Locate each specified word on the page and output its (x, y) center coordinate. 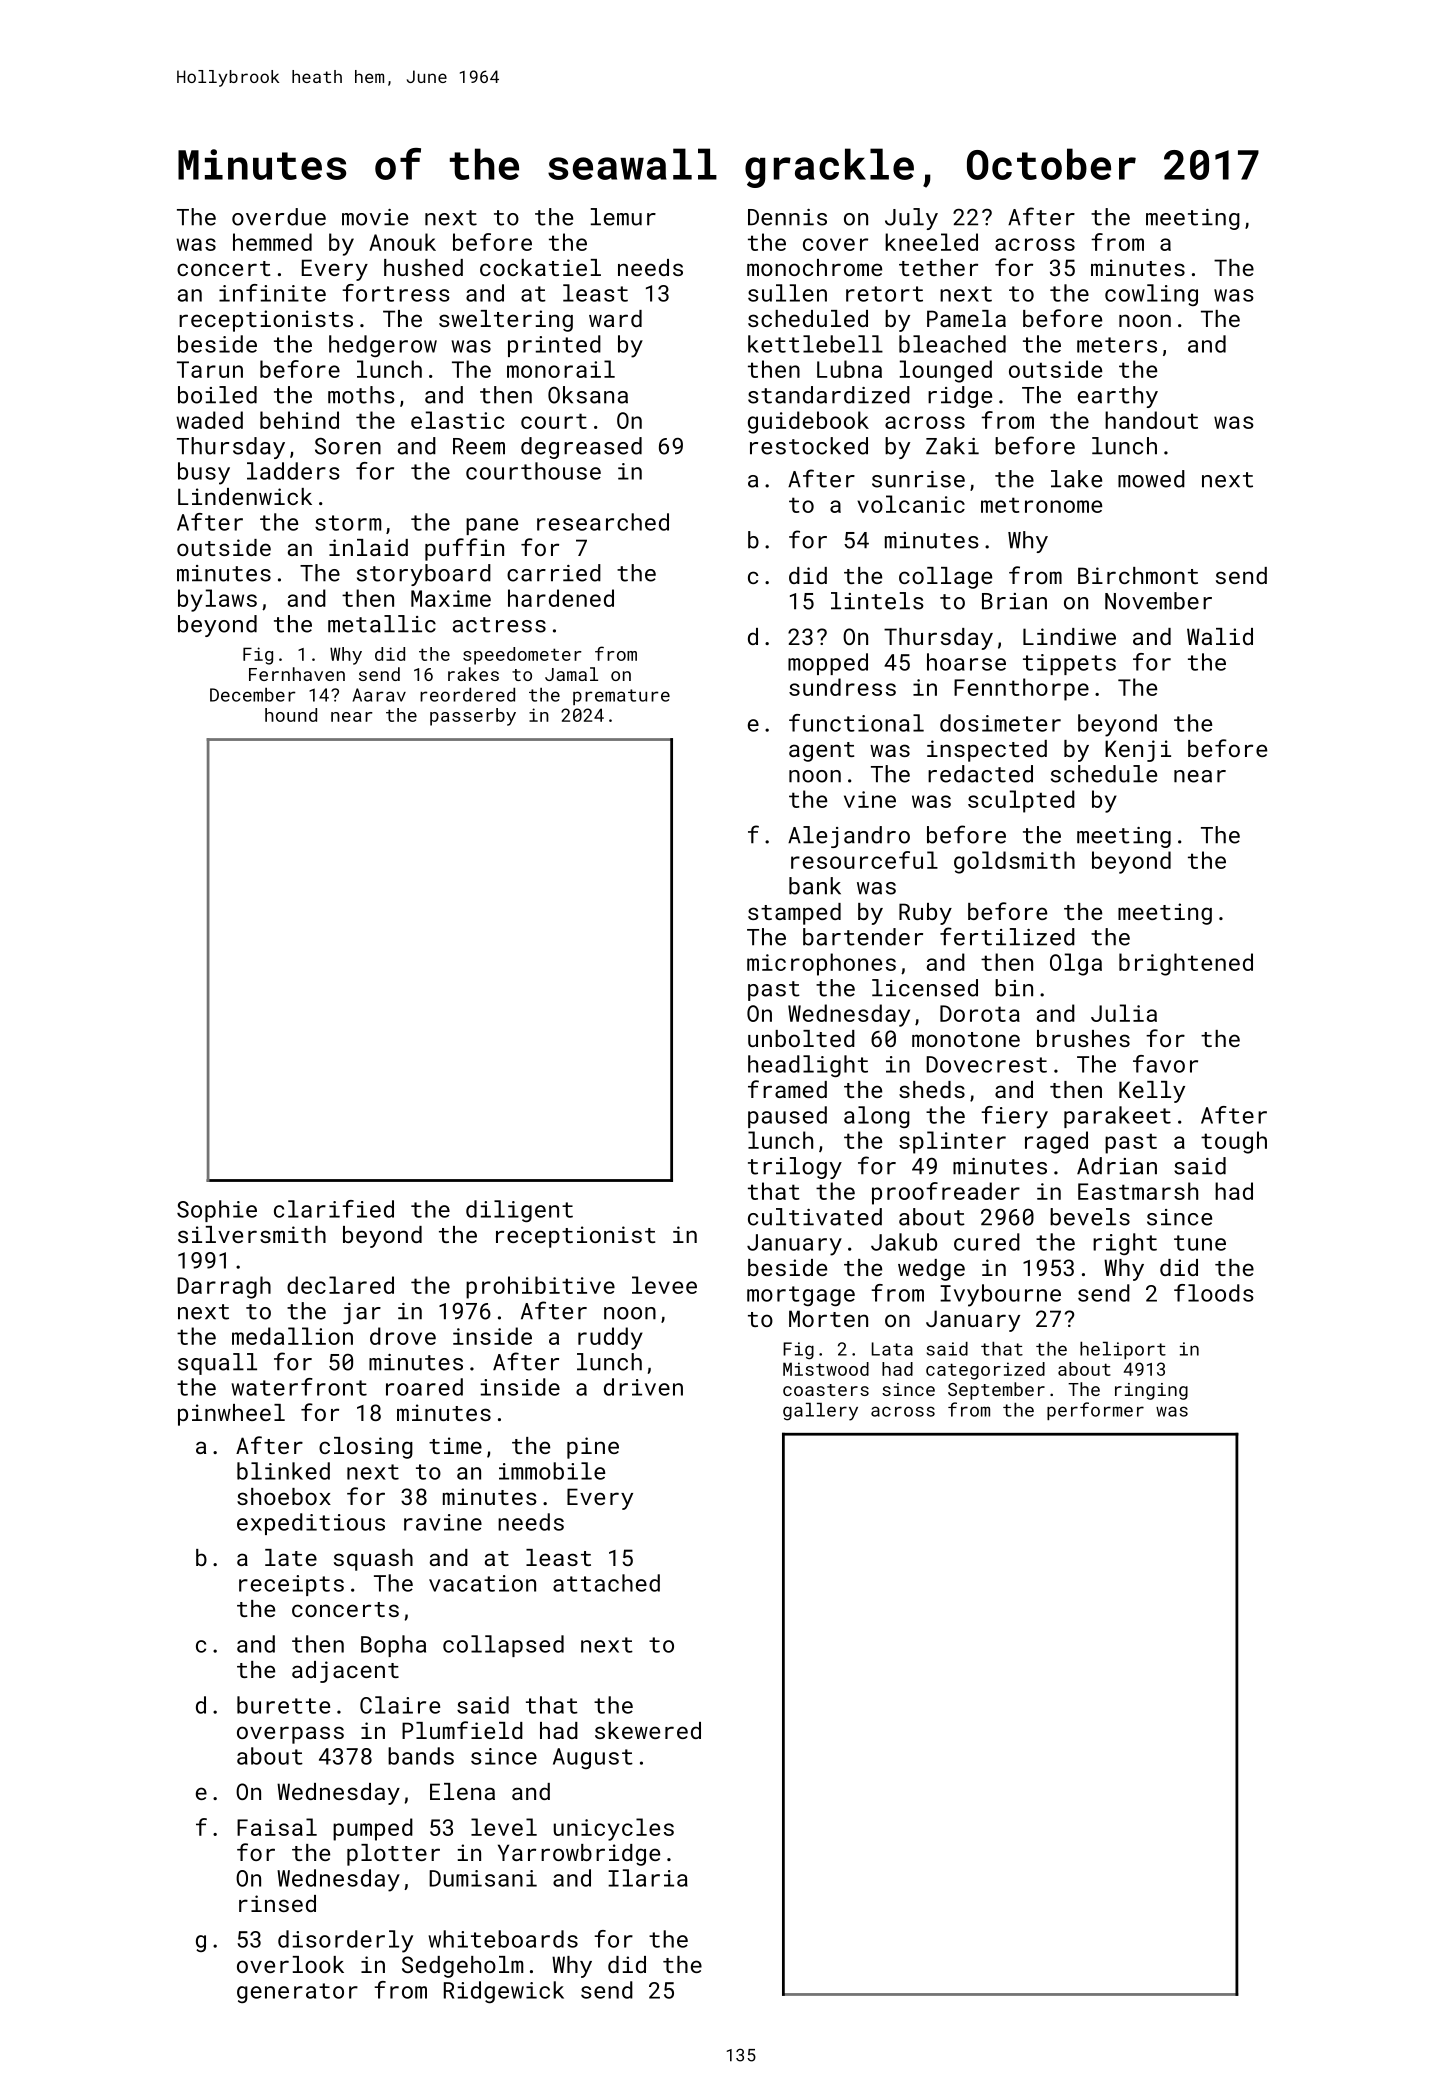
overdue (279, 217)
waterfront (299, 1387)
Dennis (787, 217)
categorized (985, 1371)
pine (593, 1448)
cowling (1151, 295)
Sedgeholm (462, 1967)
